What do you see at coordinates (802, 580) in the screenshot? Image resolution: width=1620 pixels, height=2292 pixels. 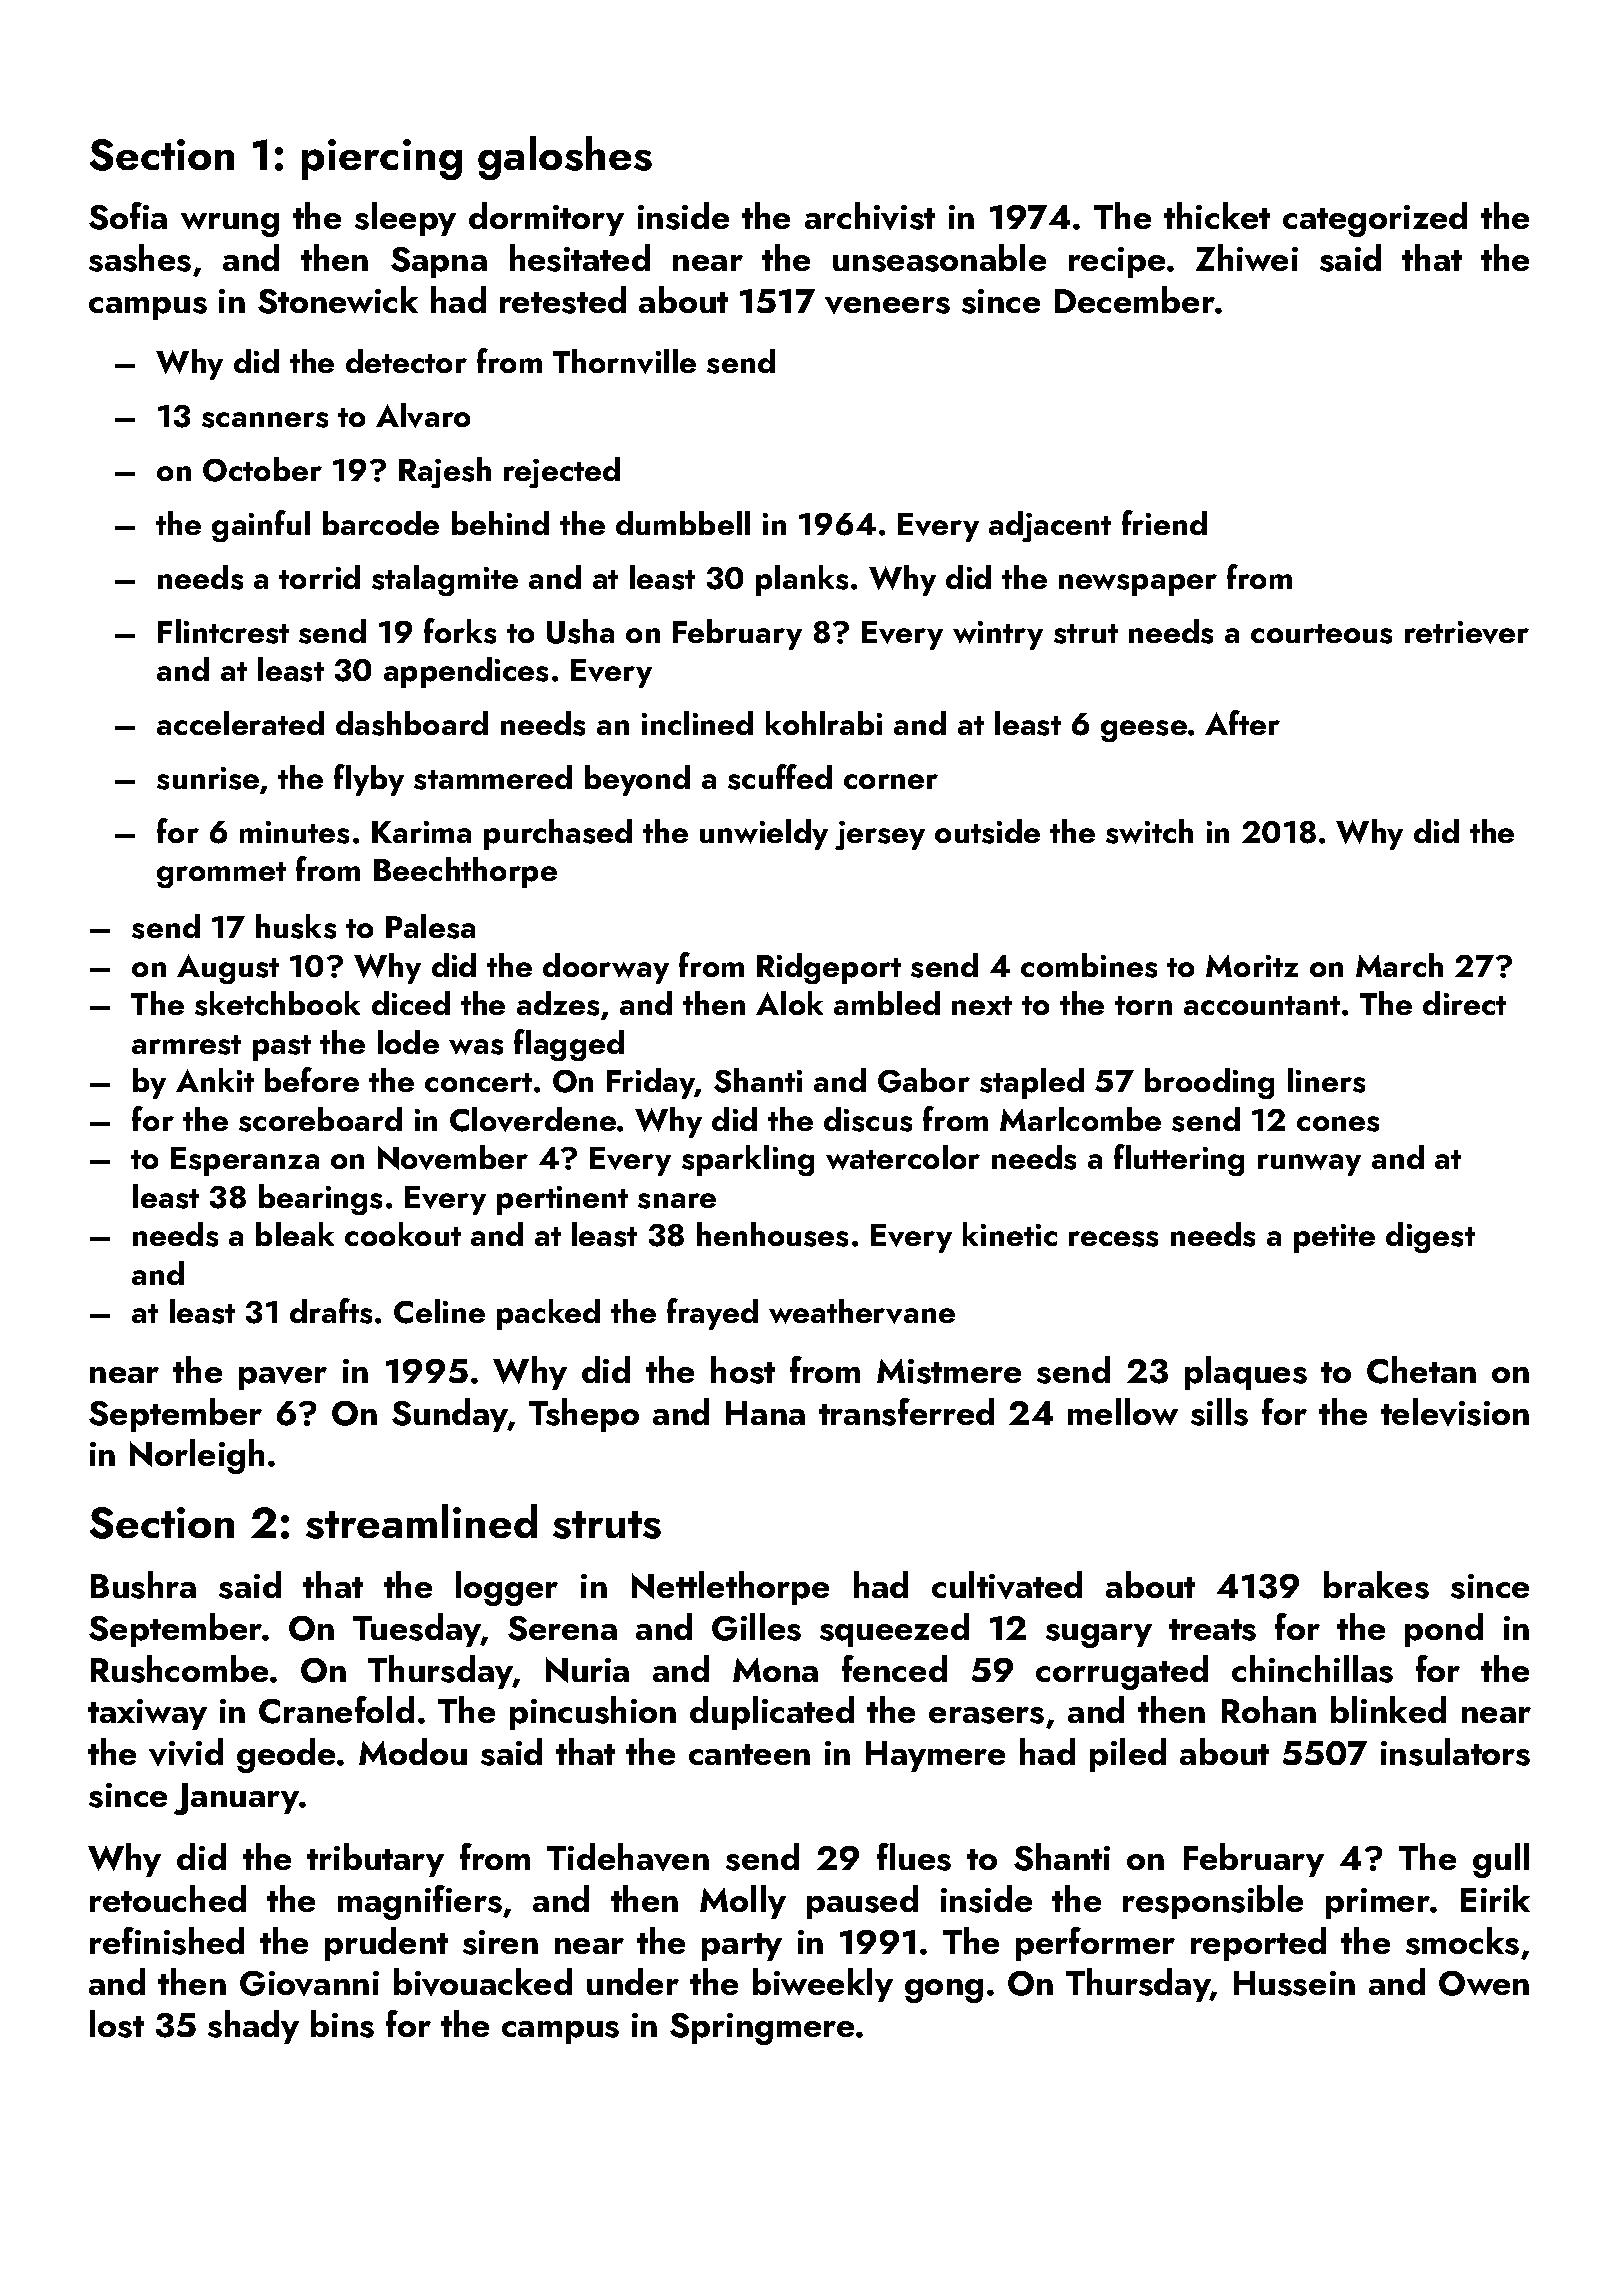 I see `planks` at bounding box center [802, 580].
